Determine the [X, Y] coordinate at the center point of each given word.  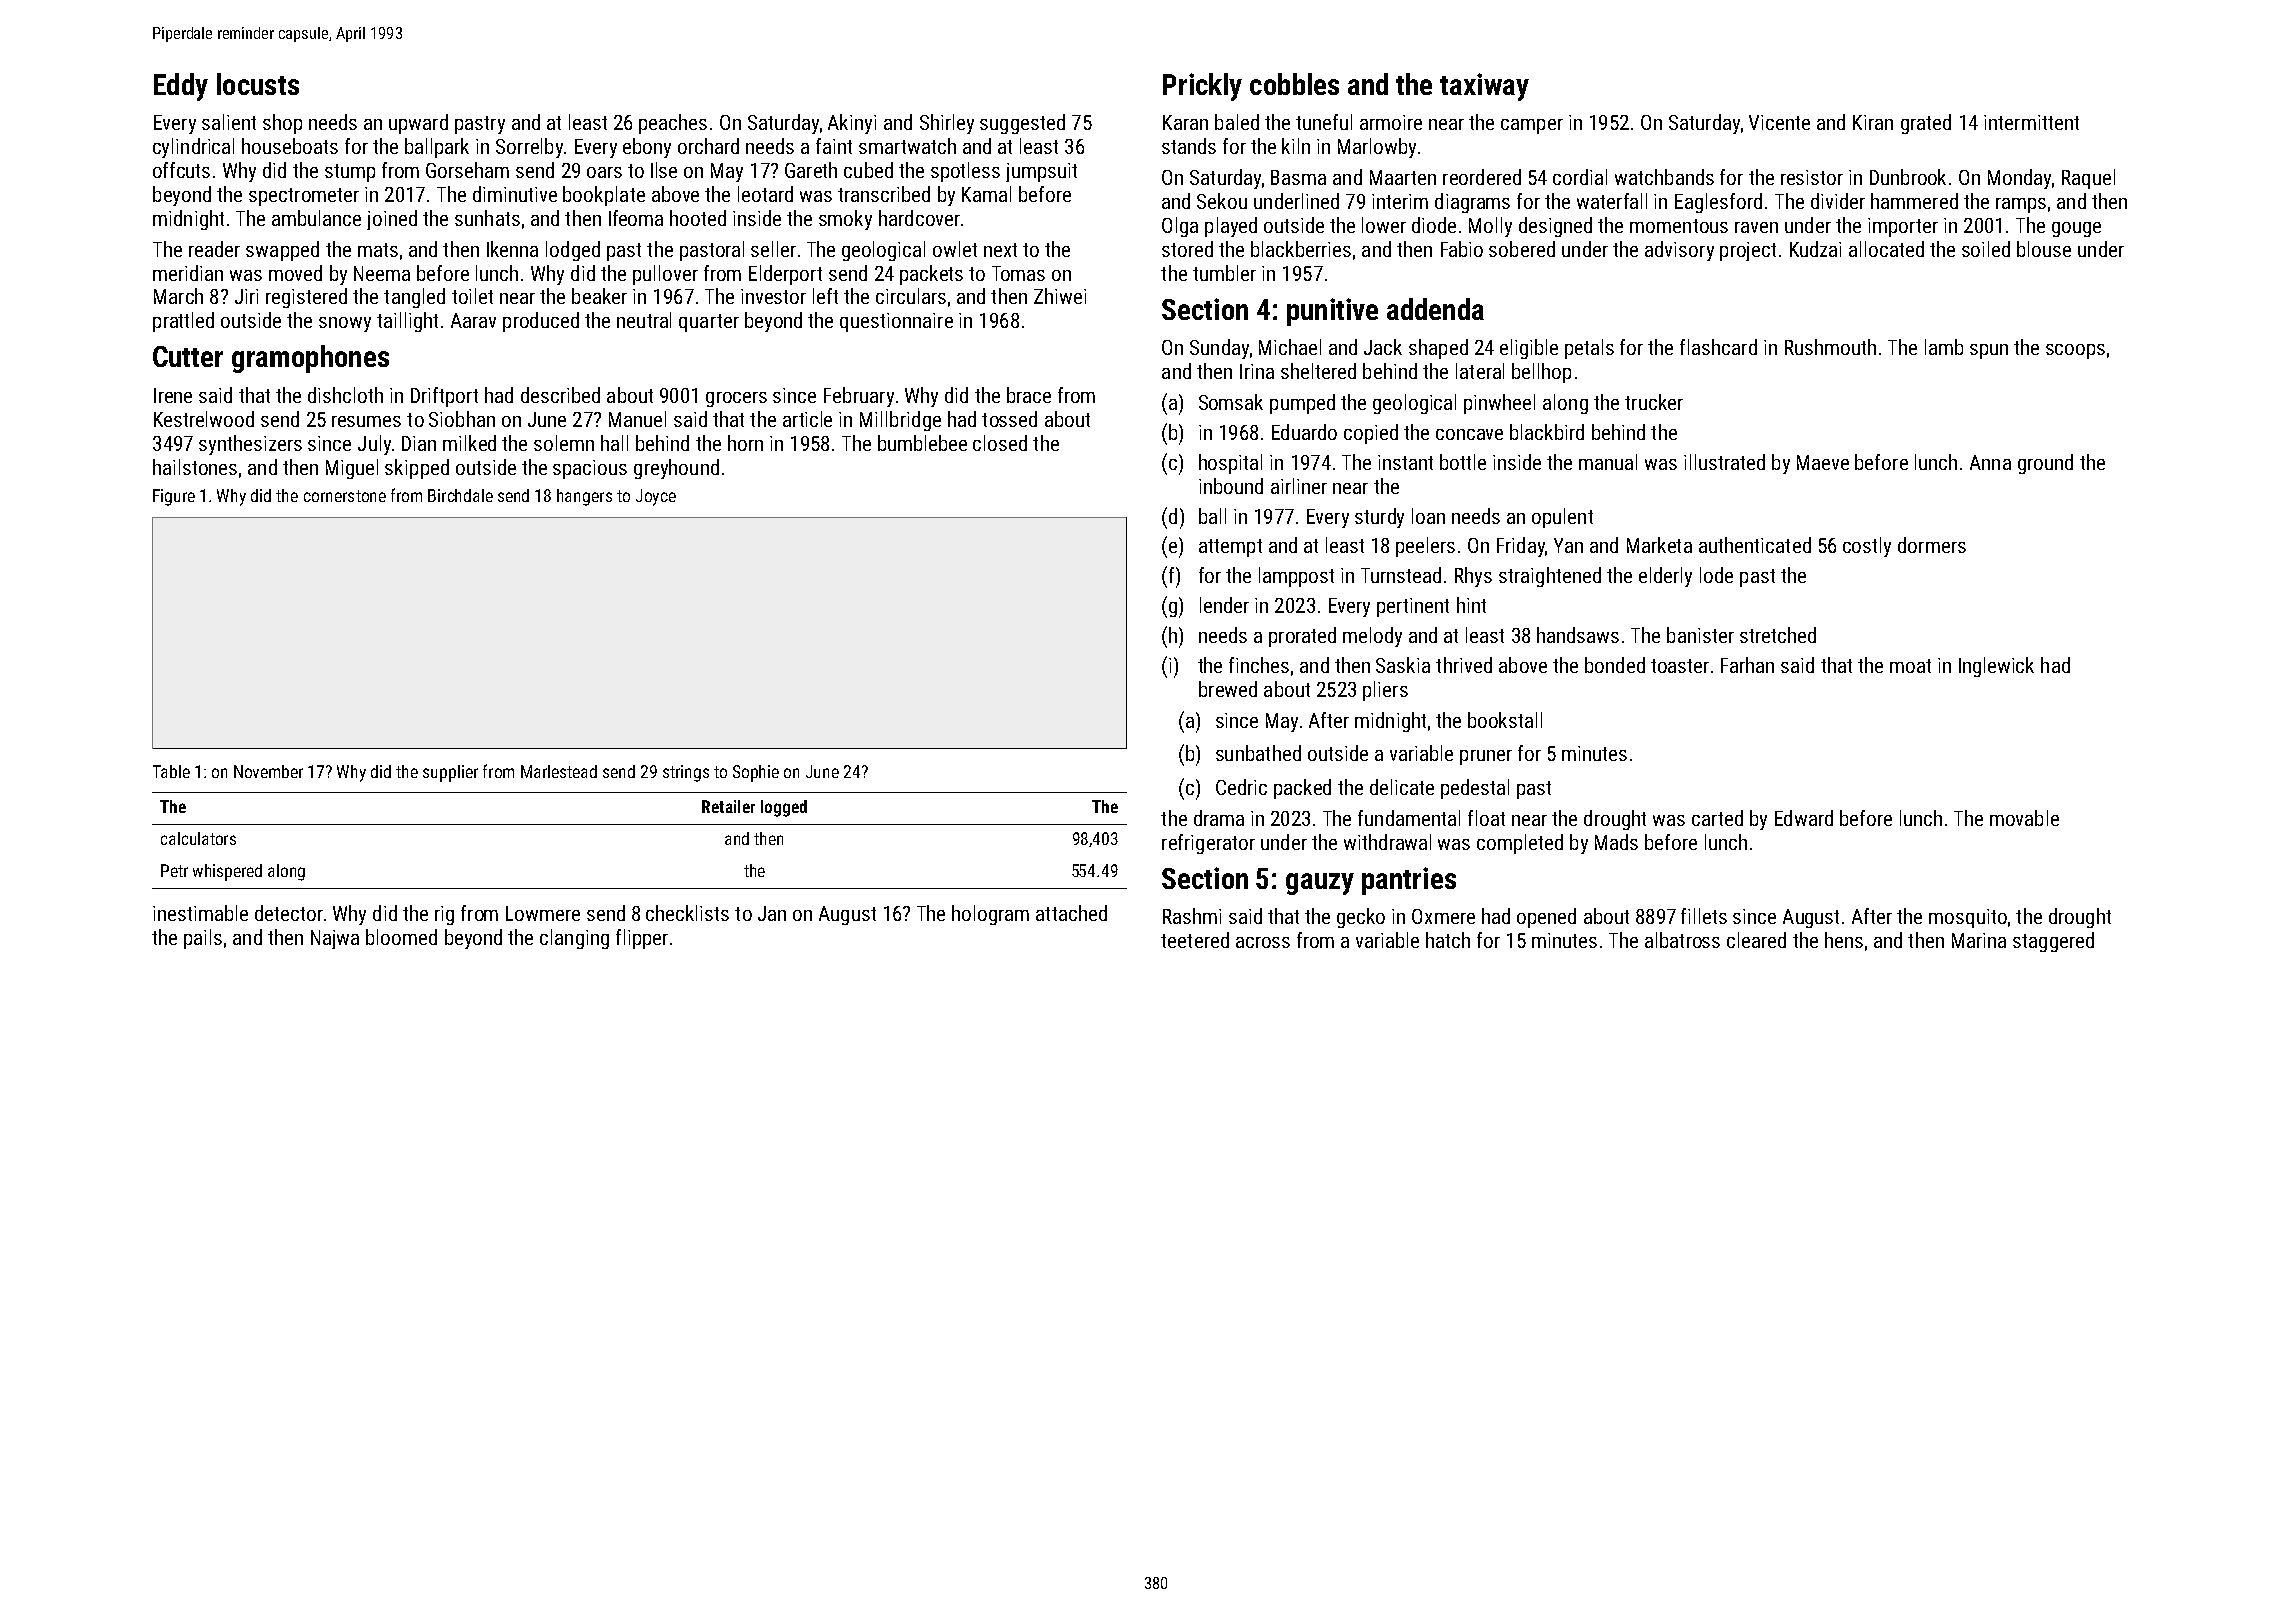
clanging [574, 939]
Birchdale [460, 495]
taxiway [1484, 87]
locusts [258, 84]
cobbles [1294, 84]
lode [1716, 575]
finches [1259, 665]
